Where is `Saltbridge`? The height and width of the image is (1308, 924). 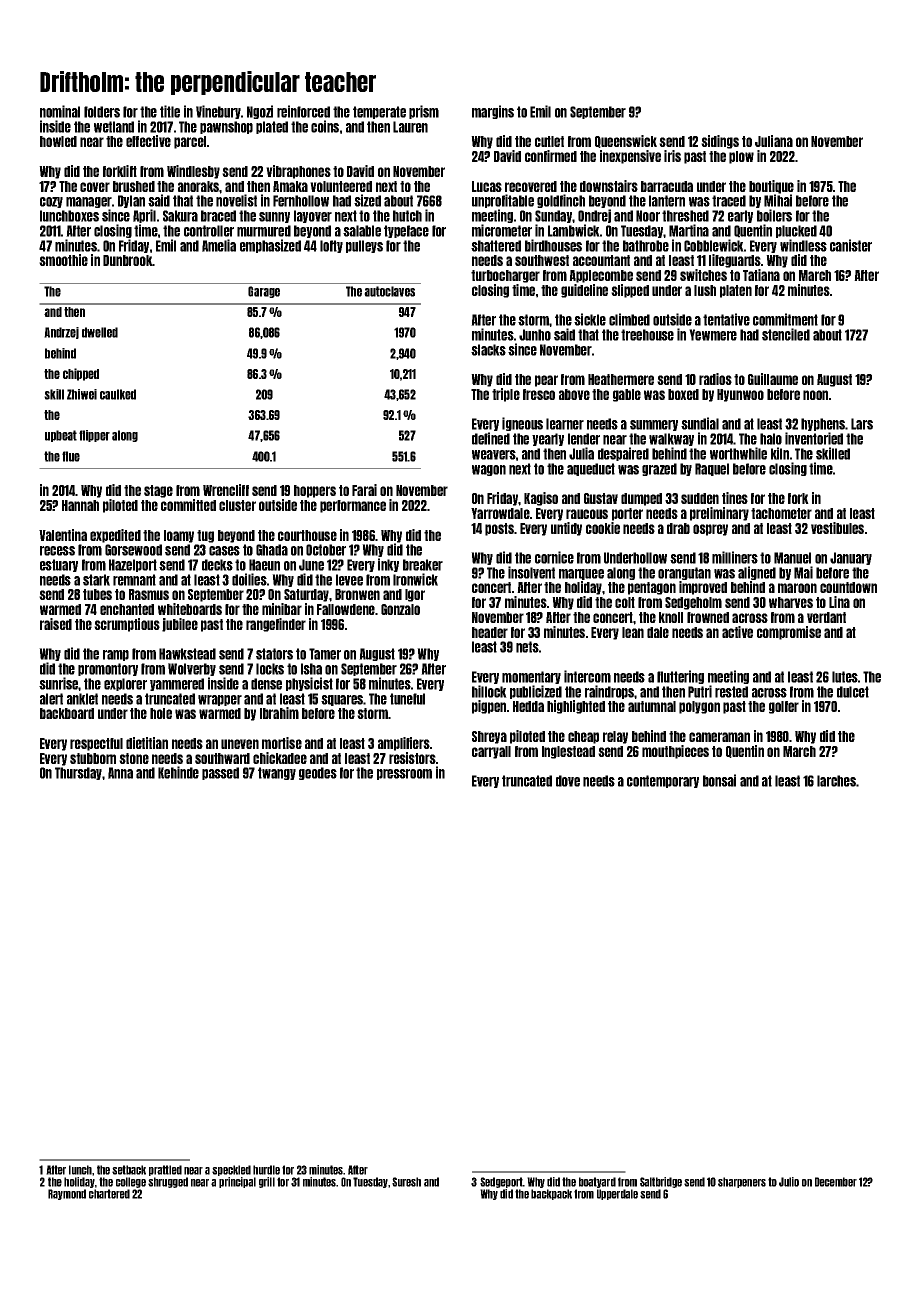 Saltbridge is located at coordinates (661, 1182).
